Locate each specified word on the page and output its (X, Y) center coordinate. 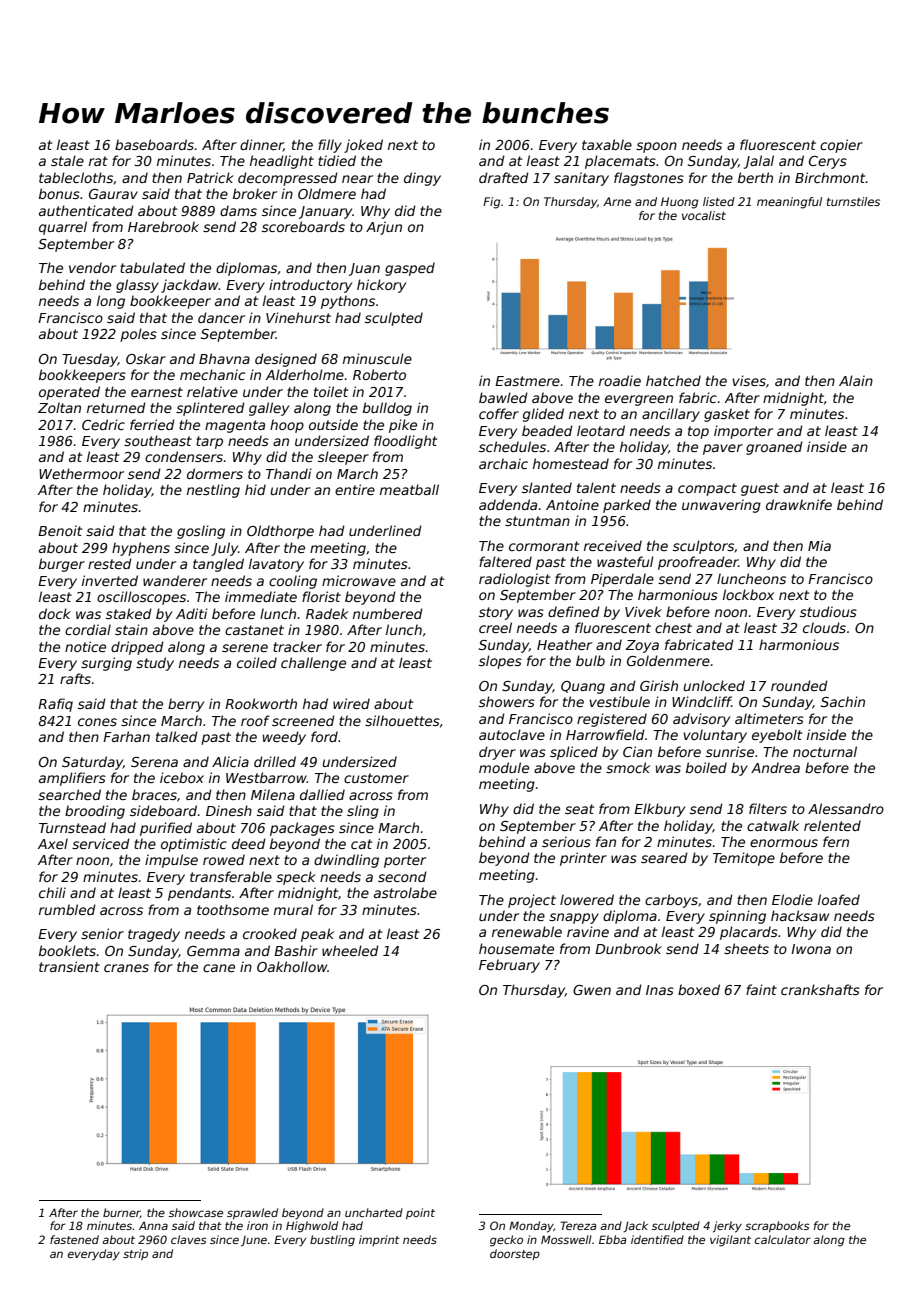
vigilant (730, 1241)
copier (841, 146)
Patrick (210, 177)
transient (69, 966)
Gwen (592, 990)
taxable (607, 144)
